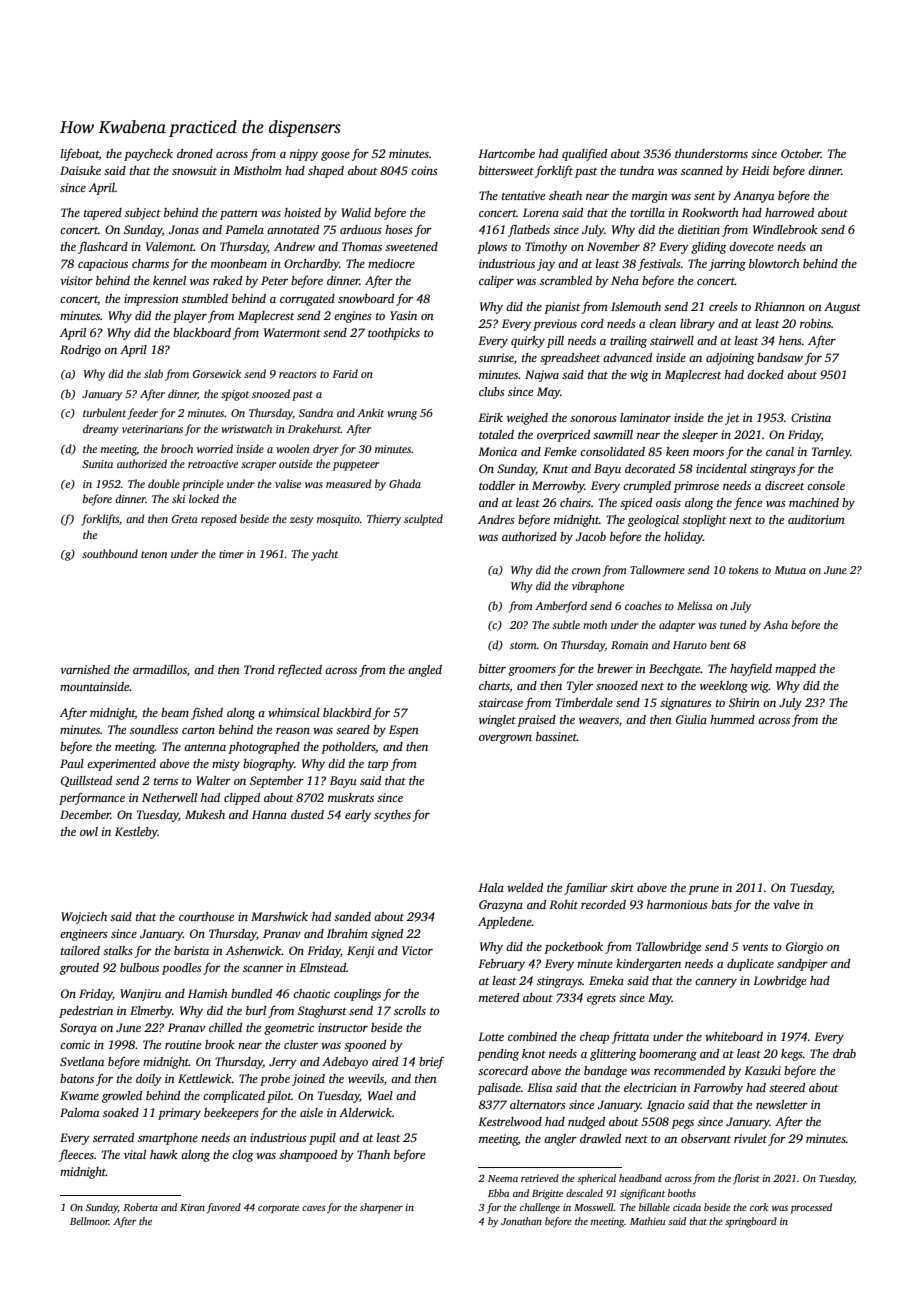 The height and width of the screenshot is (1308, 924). Describe the element at coordinates (425, 671) in the screenshot. I see `angled` at that location.
